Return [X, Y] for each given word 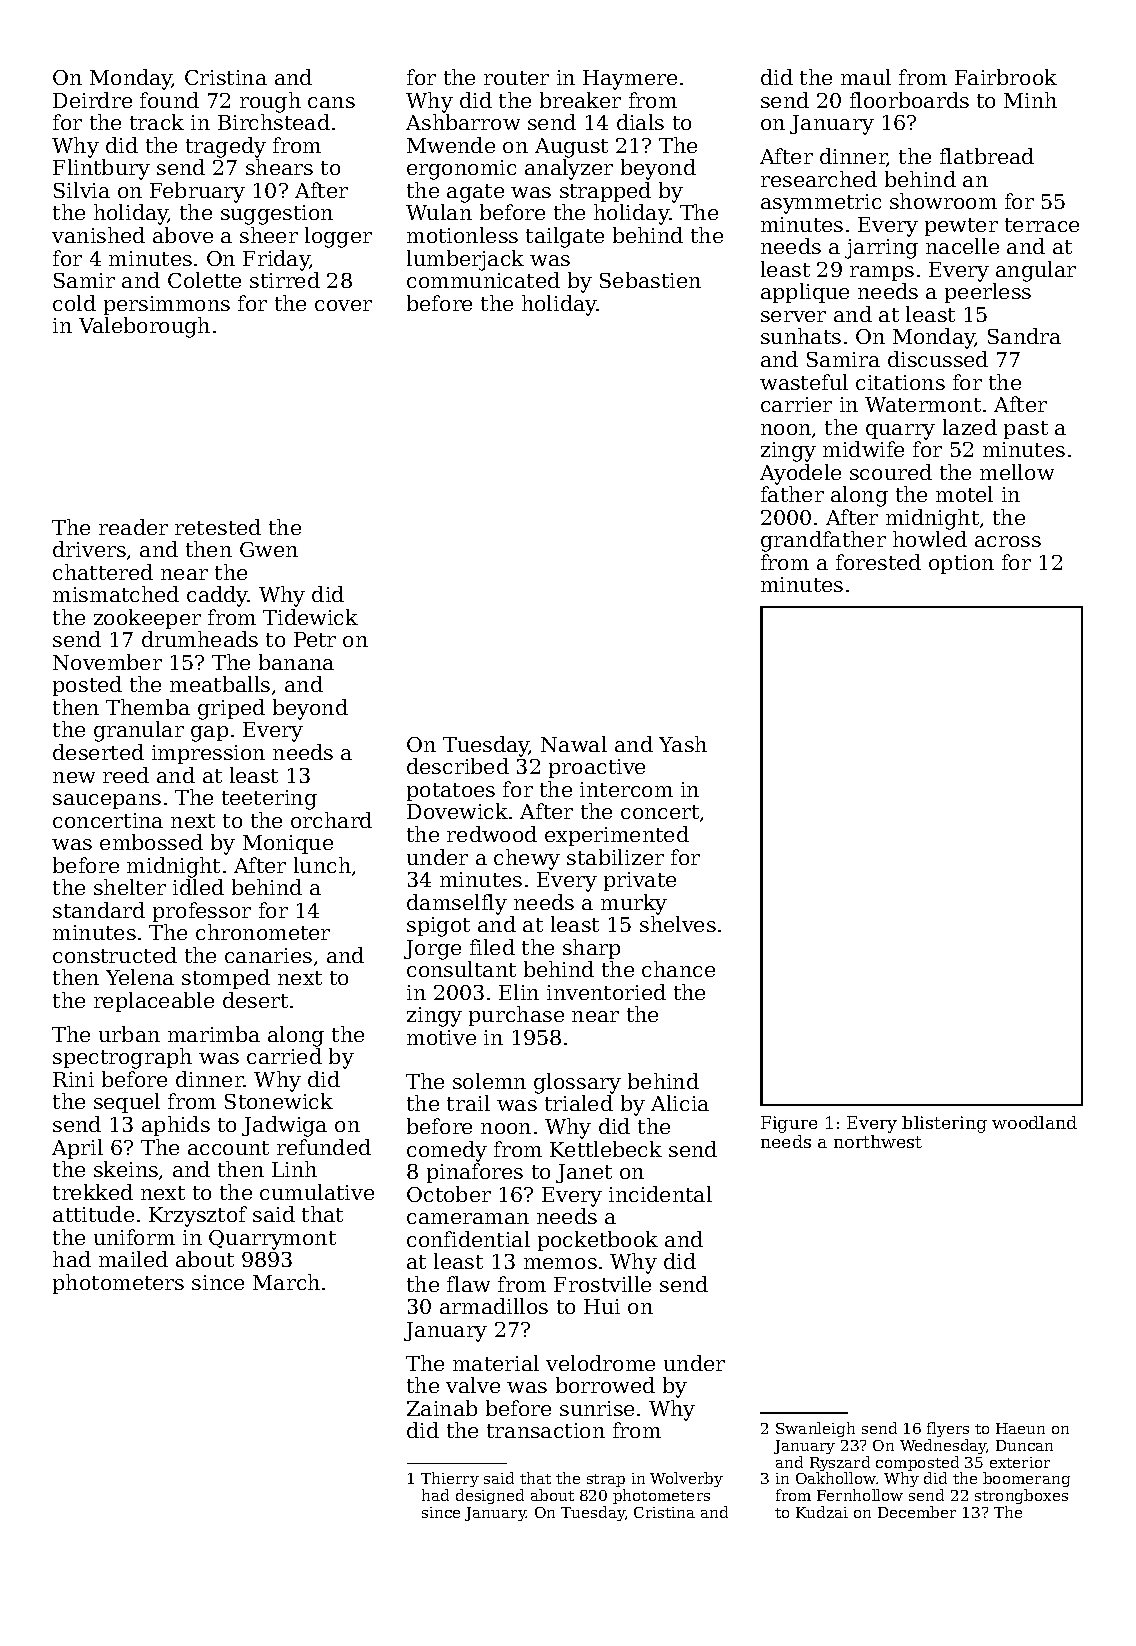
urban [129, 1034]
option [961, 564]
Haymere [630, 80]
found [169, 100]
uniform [134, 1237]
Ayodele [800, 474]
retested [218, 527]
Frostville [602, 1284]
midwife [863, 449]
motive [441, 1037]
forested [878, 562]
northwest [878, 1141]
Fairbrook [1006, 77]
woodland [1034, 1122]
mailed [133, 1259]
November [107, 662]
